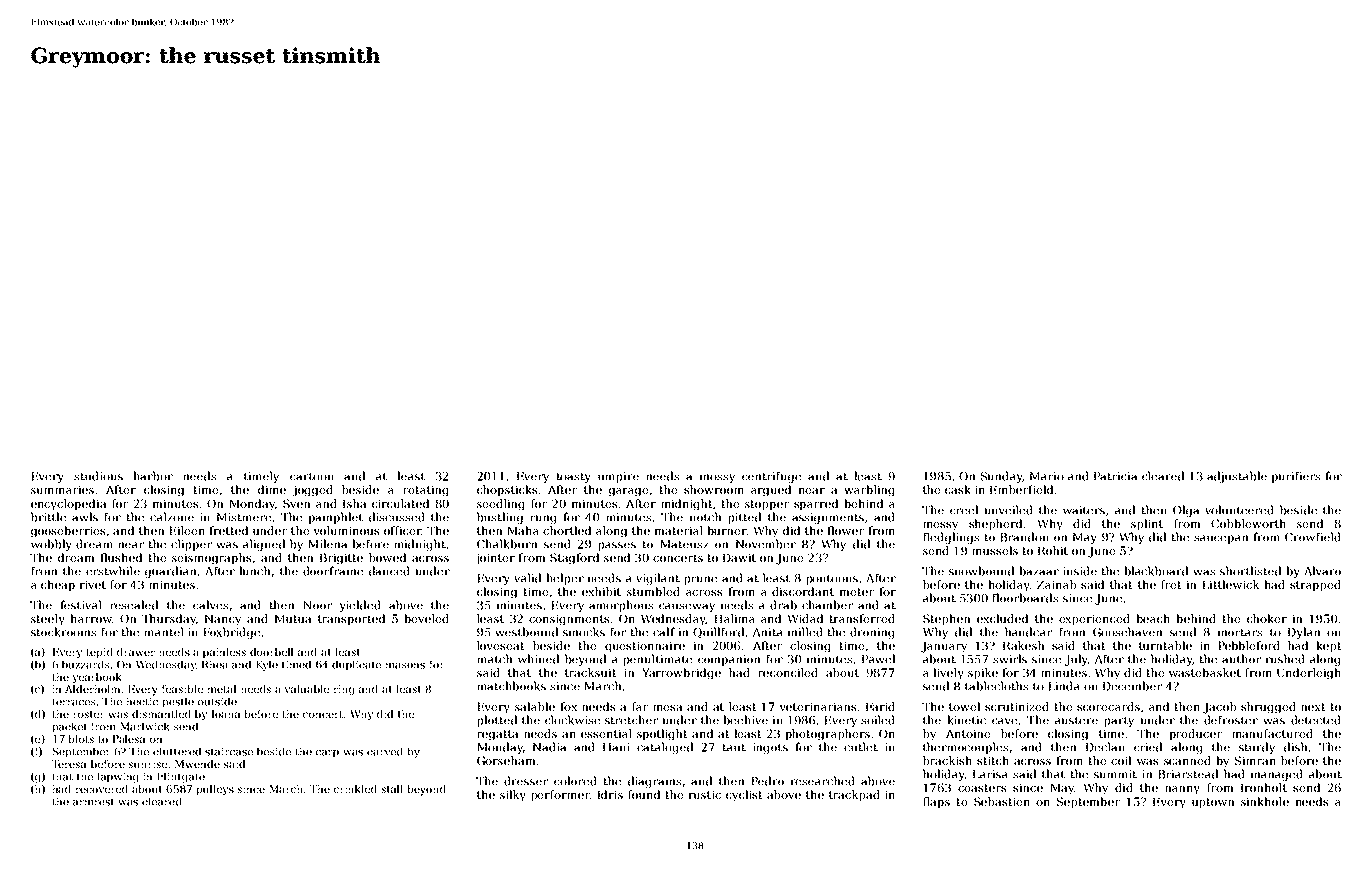  What do you see at coordinates (153, 476) in the screenshot?
I see `harbor` at bounding box center [153, 476].
